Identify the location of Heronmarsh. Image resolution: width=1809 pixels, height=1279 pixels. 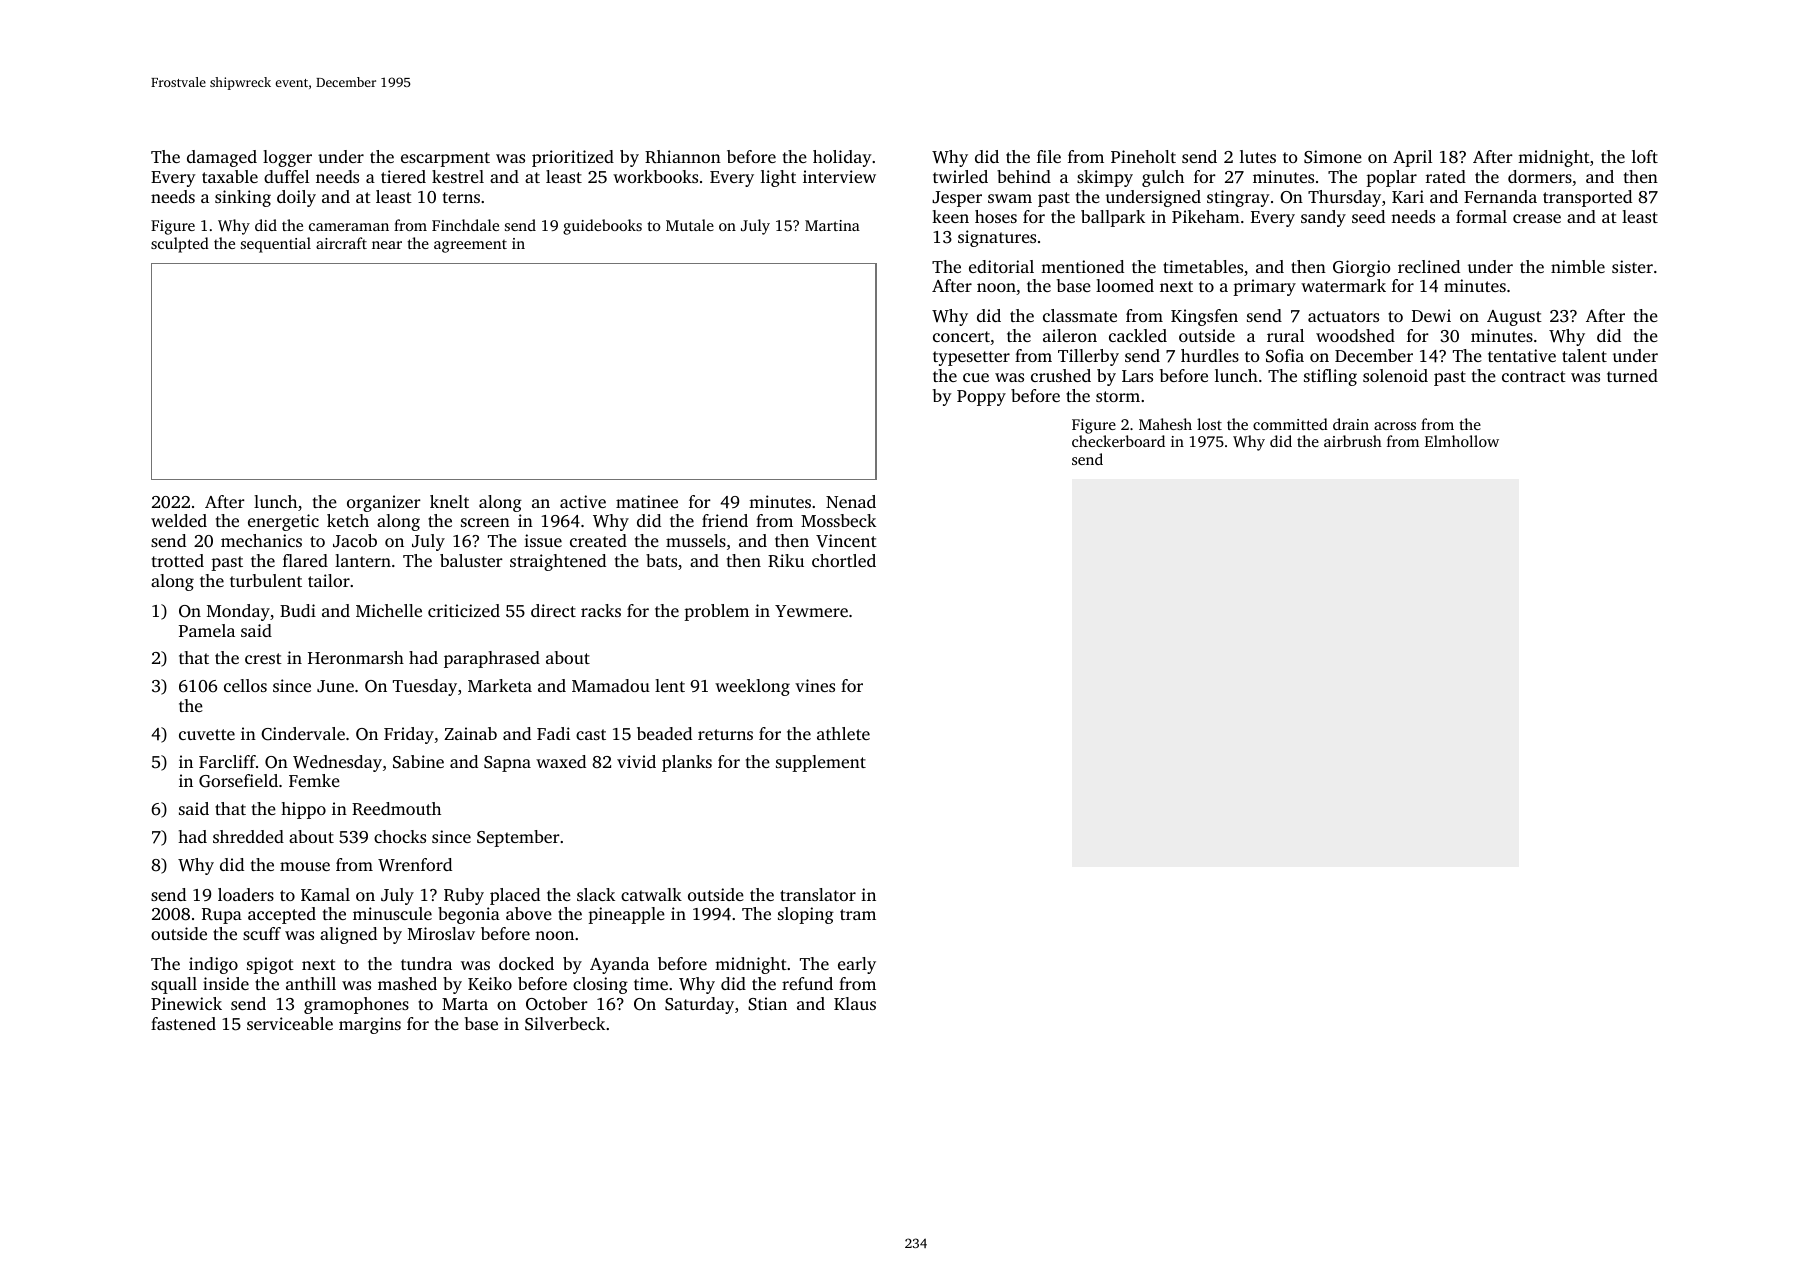
(356, 657).
